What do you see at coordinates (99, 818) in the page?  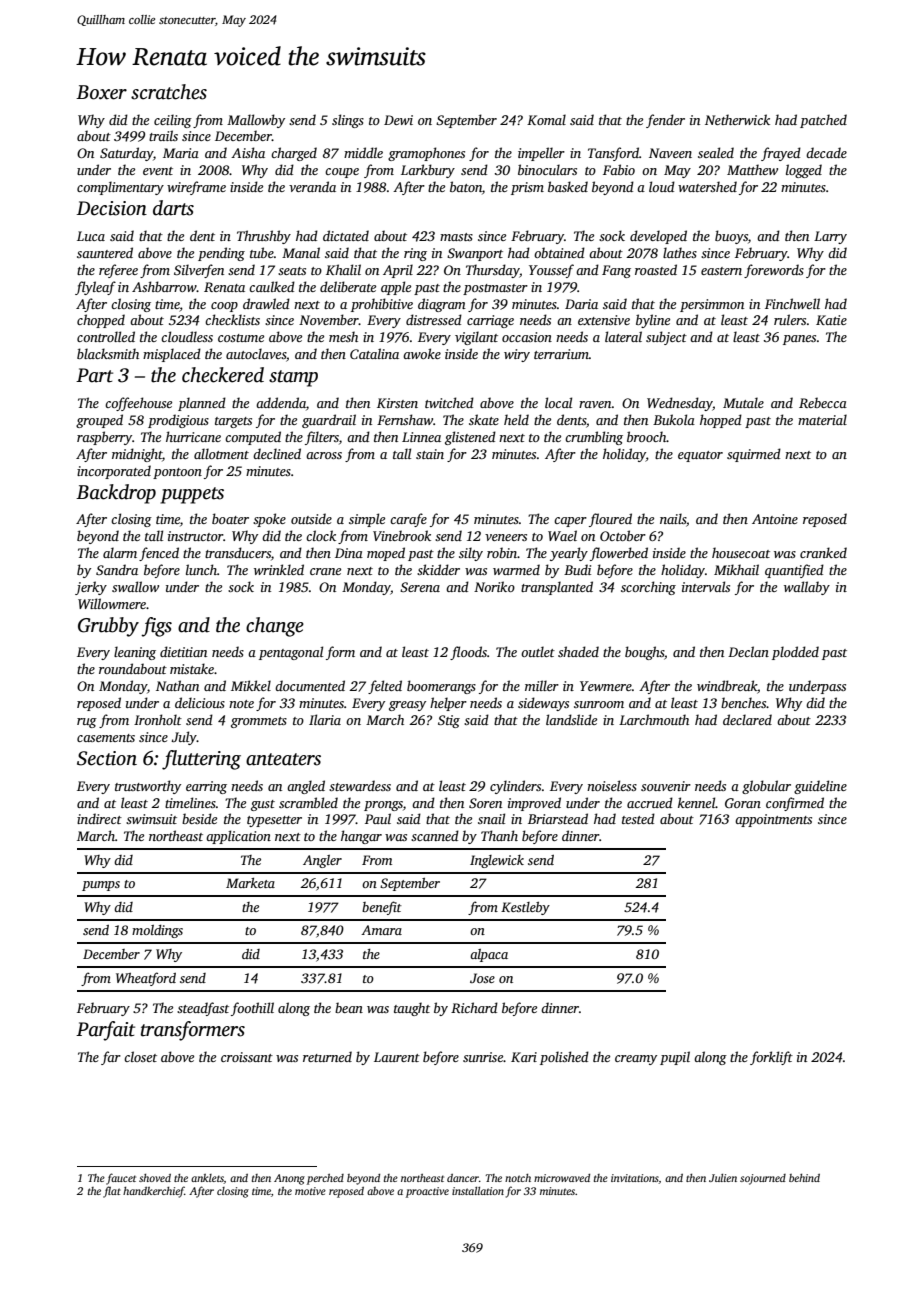 I see `indirect` at bounding box center [99, 818].
